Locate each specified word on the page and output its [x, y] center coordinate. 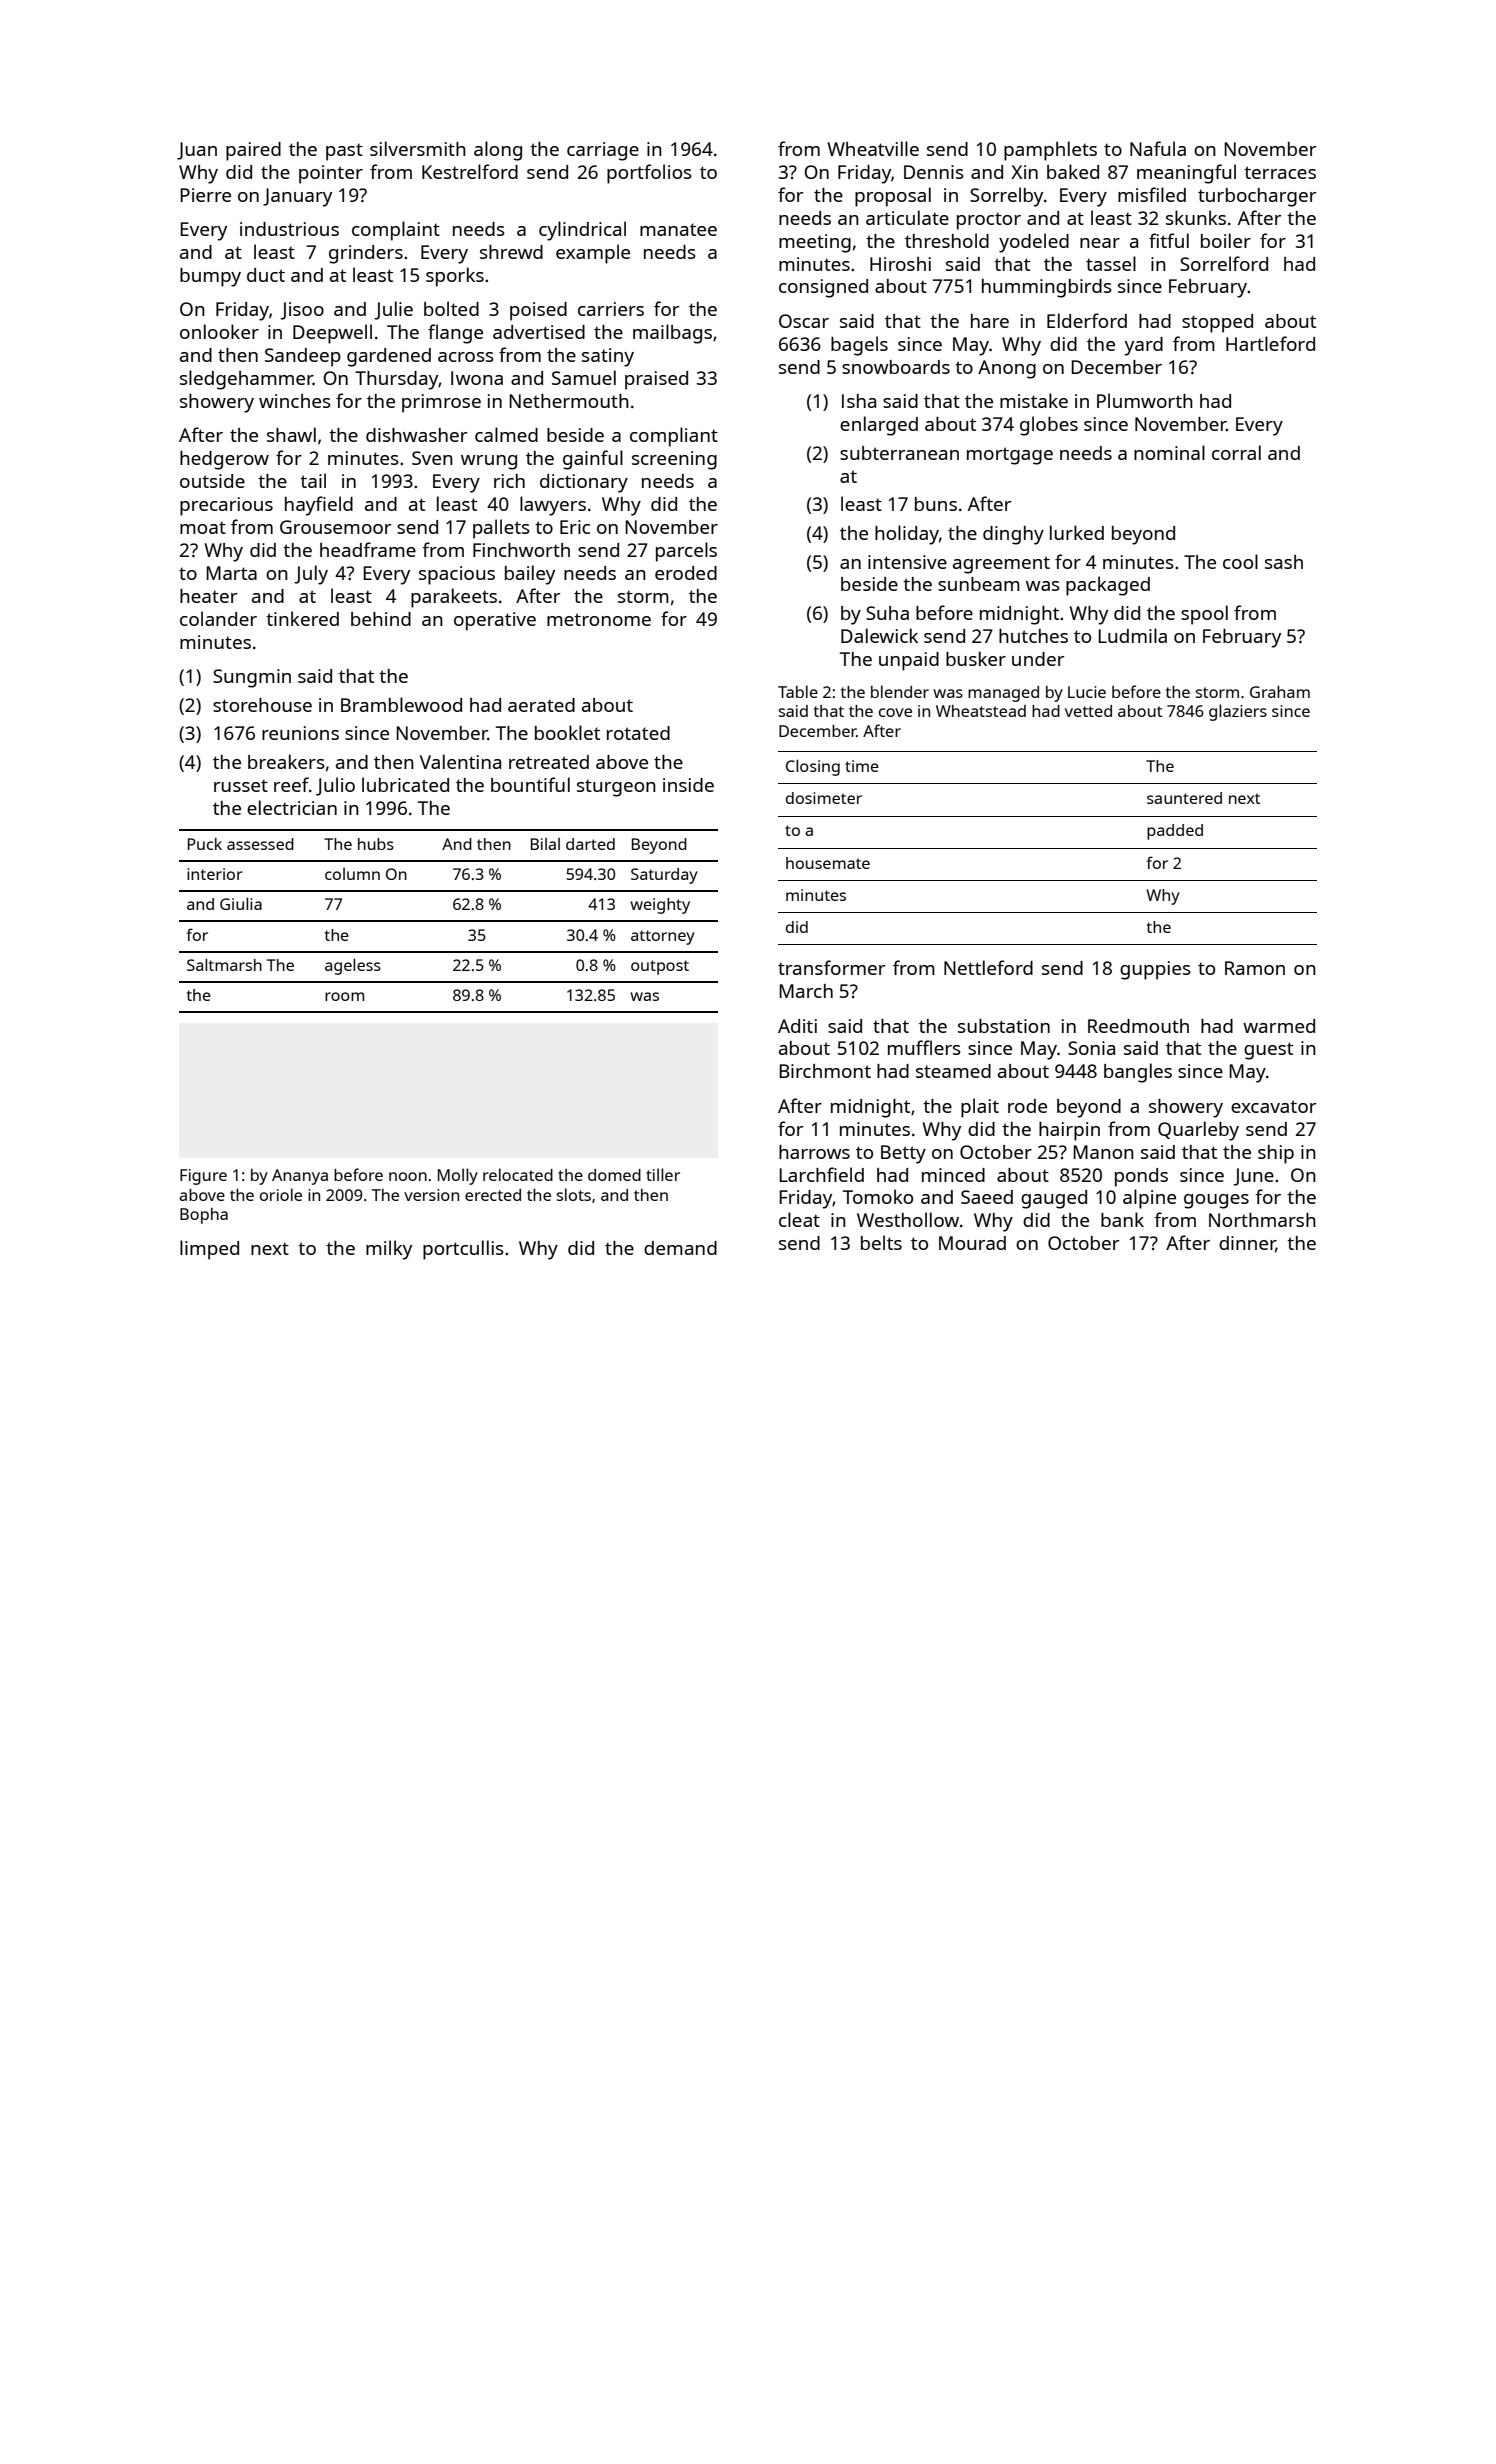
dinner [1247, 1244]
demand [680, 1248]
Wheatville [873, 148]
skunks [1196, 217]
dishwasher [416, 435]
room [344, 996]
